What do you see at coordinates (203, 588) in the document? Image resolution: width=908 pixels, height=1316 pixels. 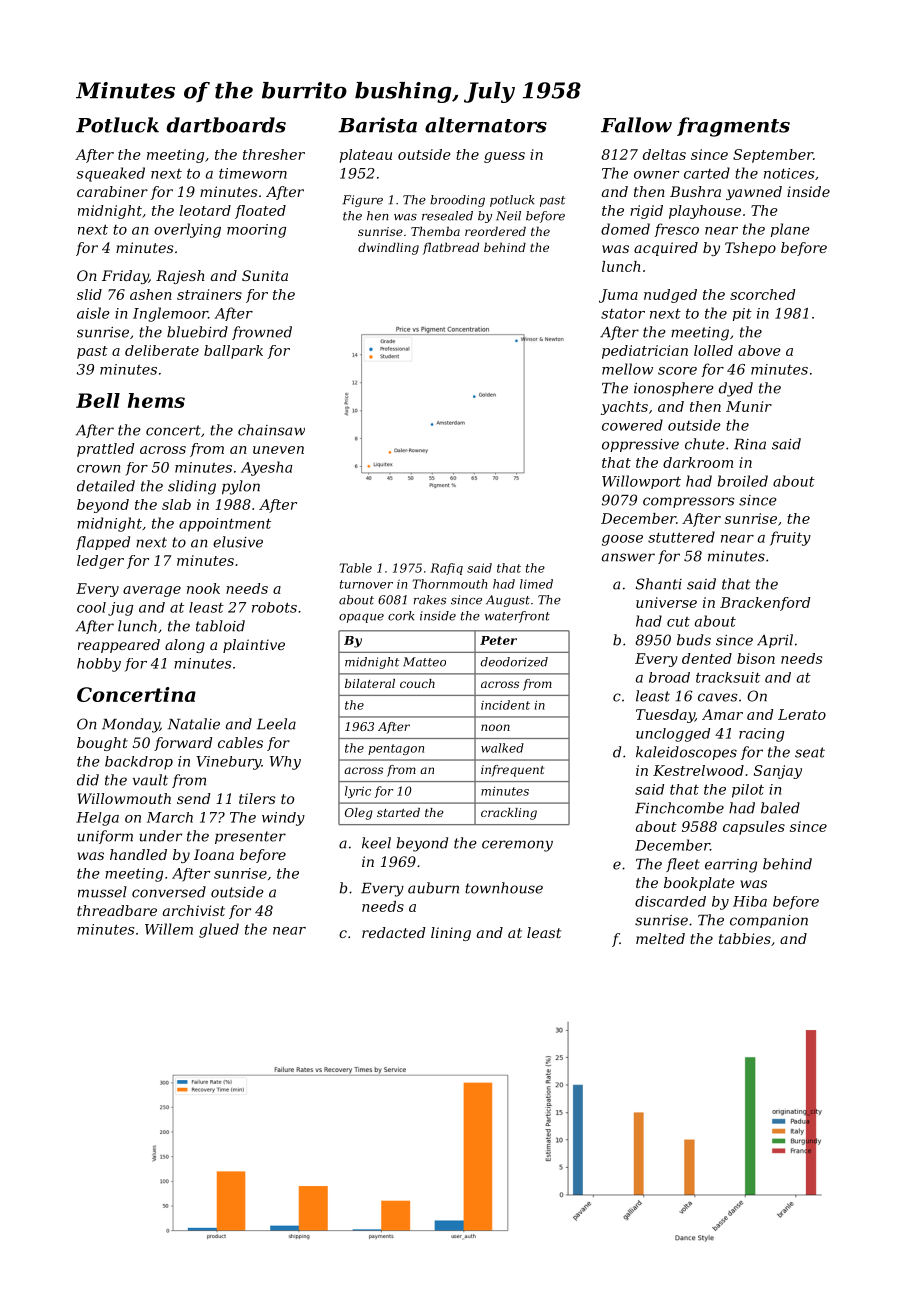 I see `nook` at bounding box center [203, 588].
